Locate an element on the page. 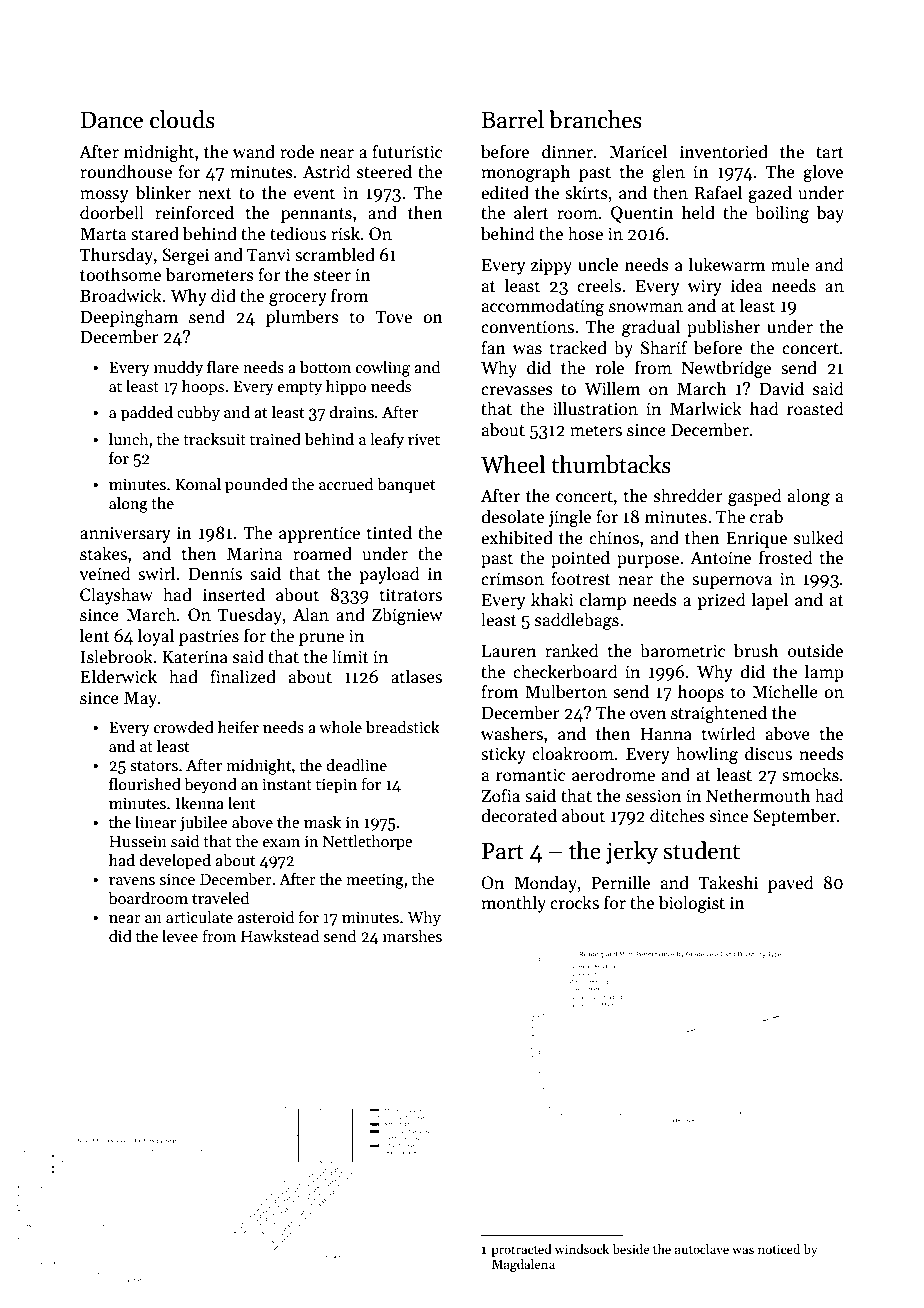  branches is located at coordinates (595, 119).
